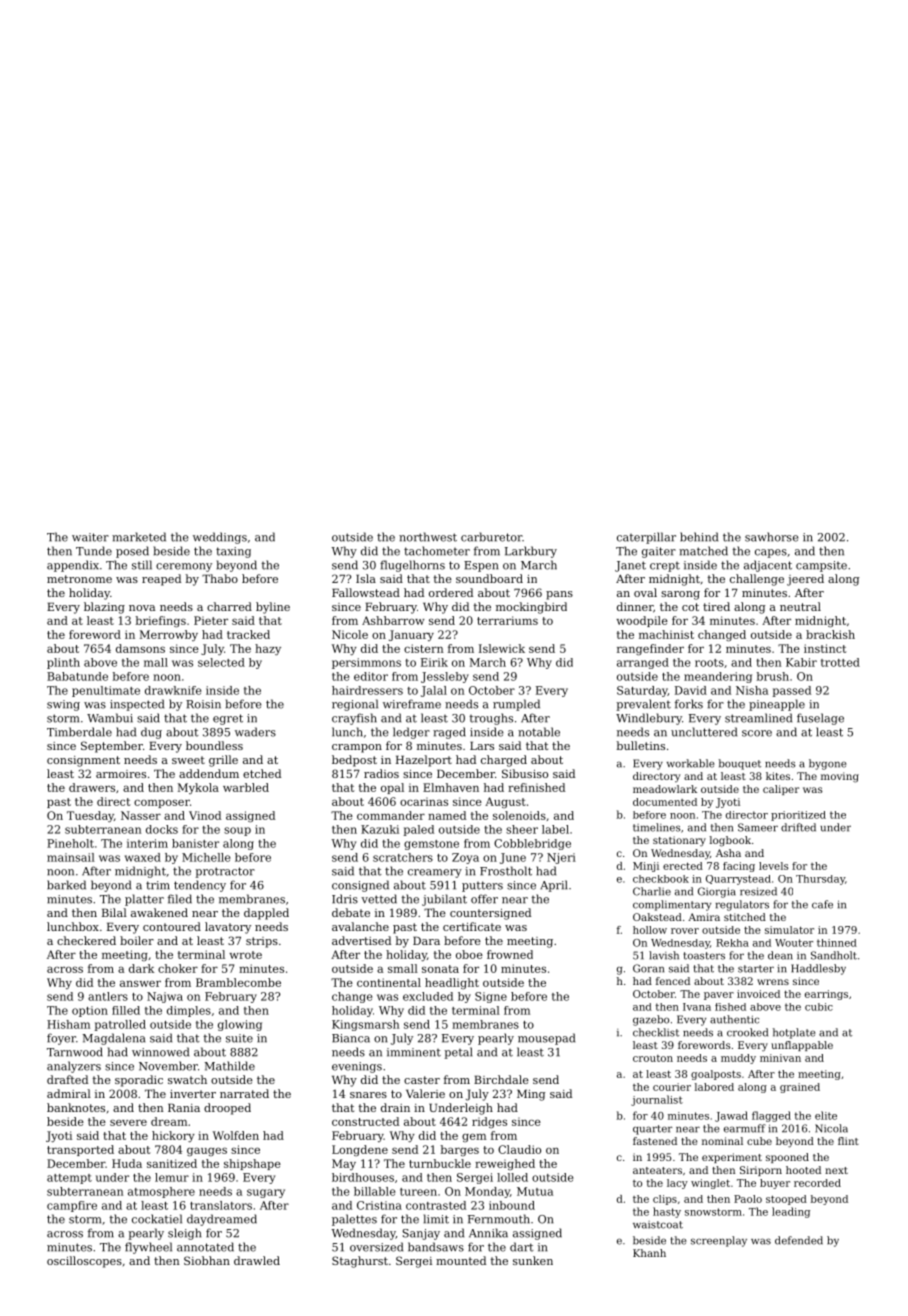 The width and height of the page is (908, 1316). Describe the element at coordinates (533, 1260) in the page. I see `sunken` at that location.
